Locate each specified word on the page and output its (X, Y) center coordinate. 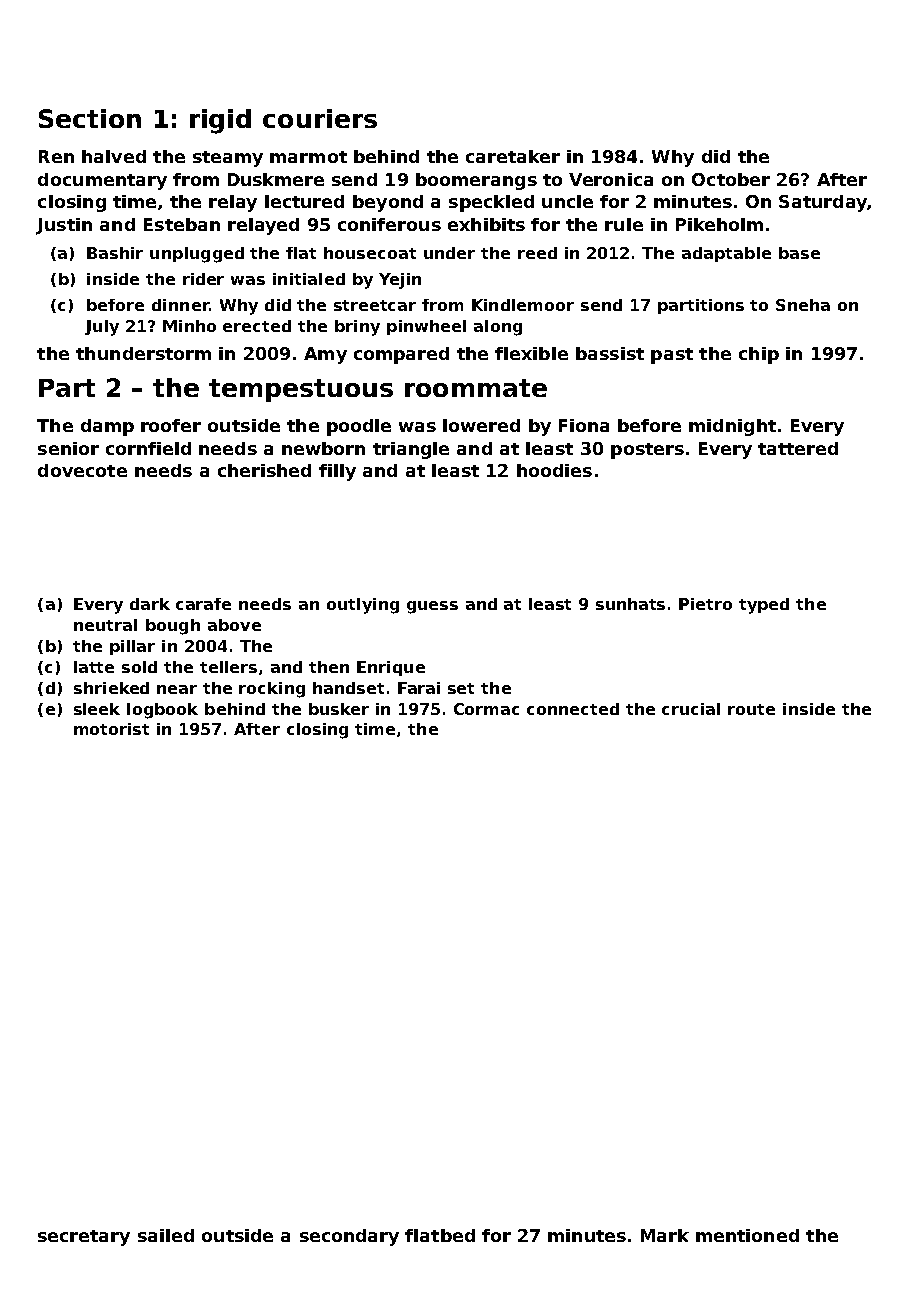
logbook (162, 711)
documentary (102, 181)
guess (432, 607)
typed (764, 606)
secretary (84, 1238)
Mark (665, 1235)
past (672, 356)
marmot (308, 157)
